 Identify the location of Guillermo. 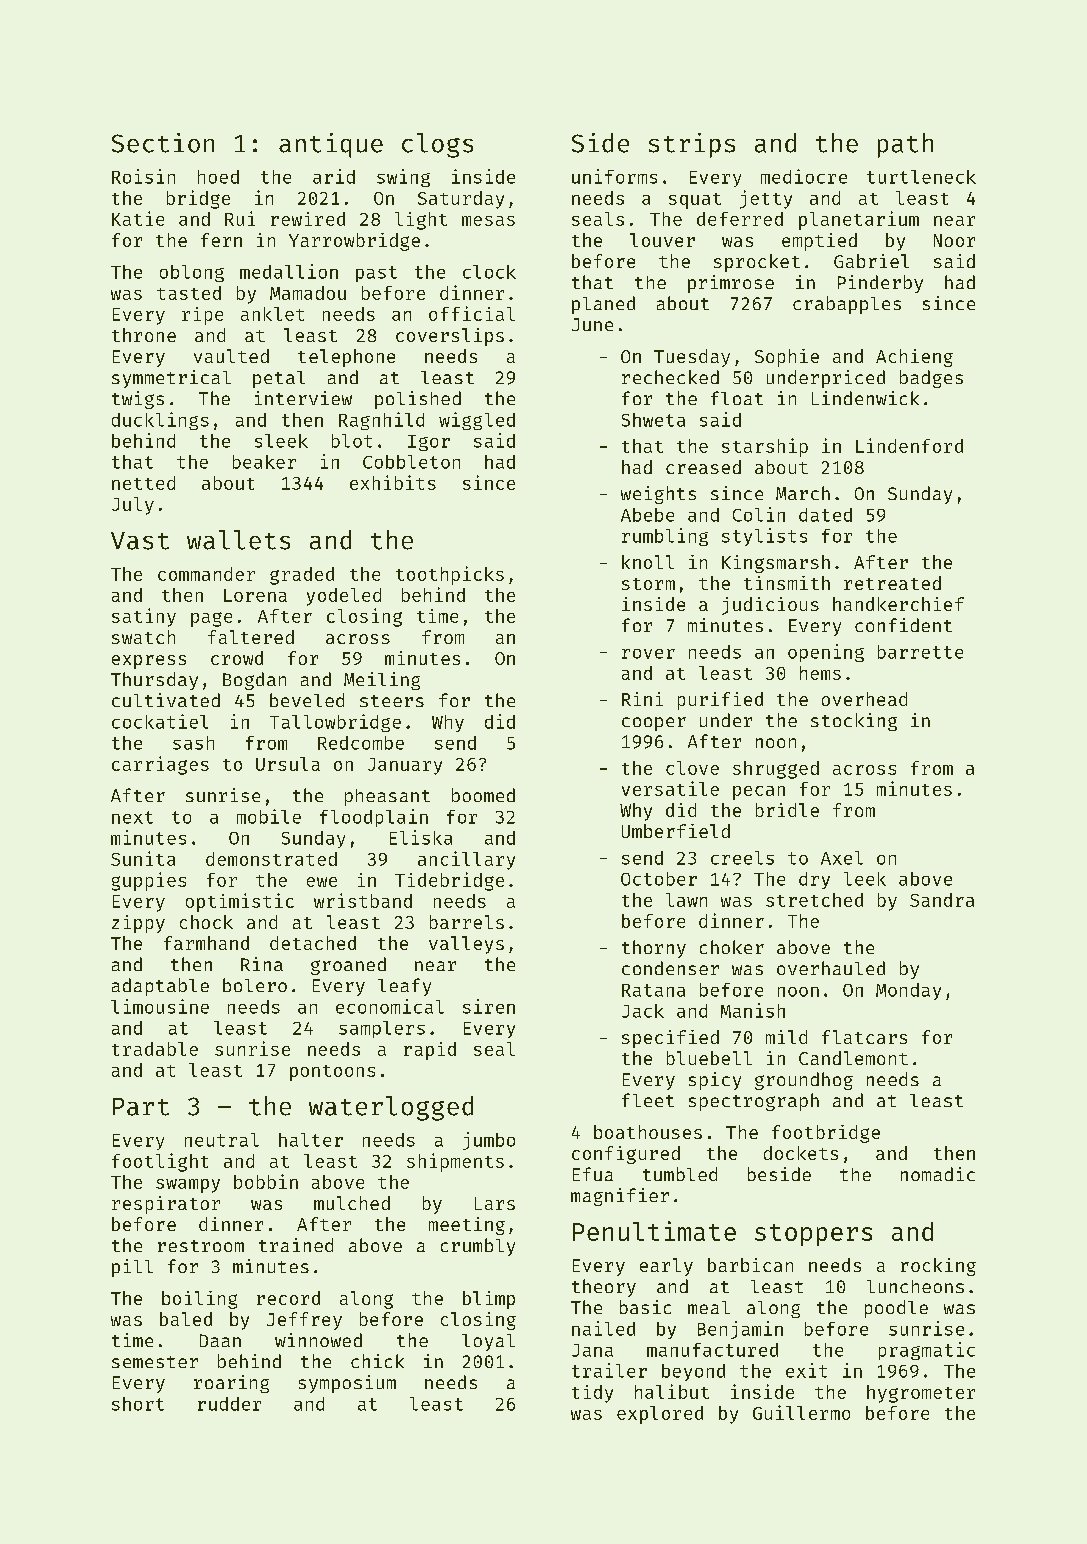
(801, 1412).
